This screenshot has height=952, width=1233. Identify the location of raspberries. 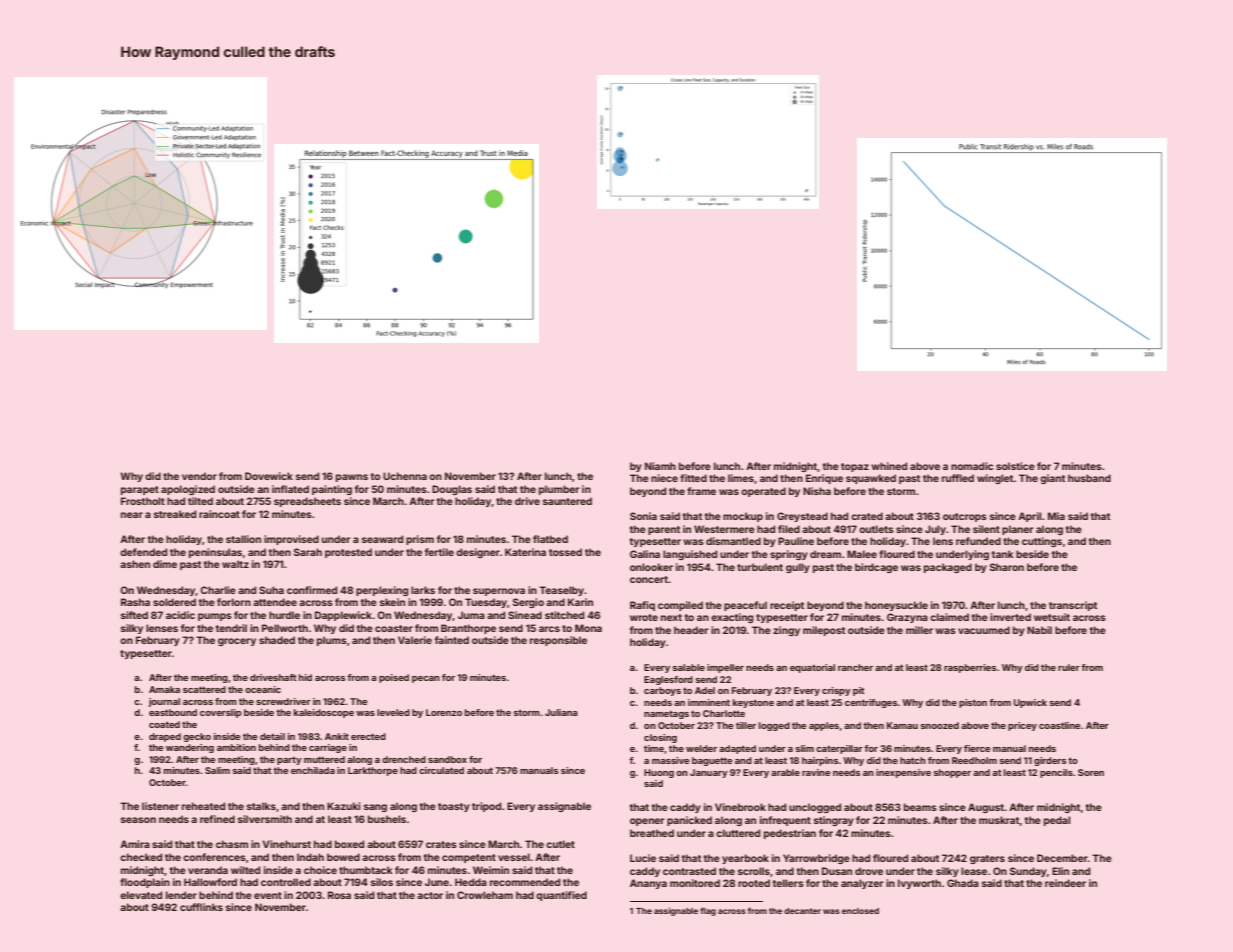
(970, 668).
